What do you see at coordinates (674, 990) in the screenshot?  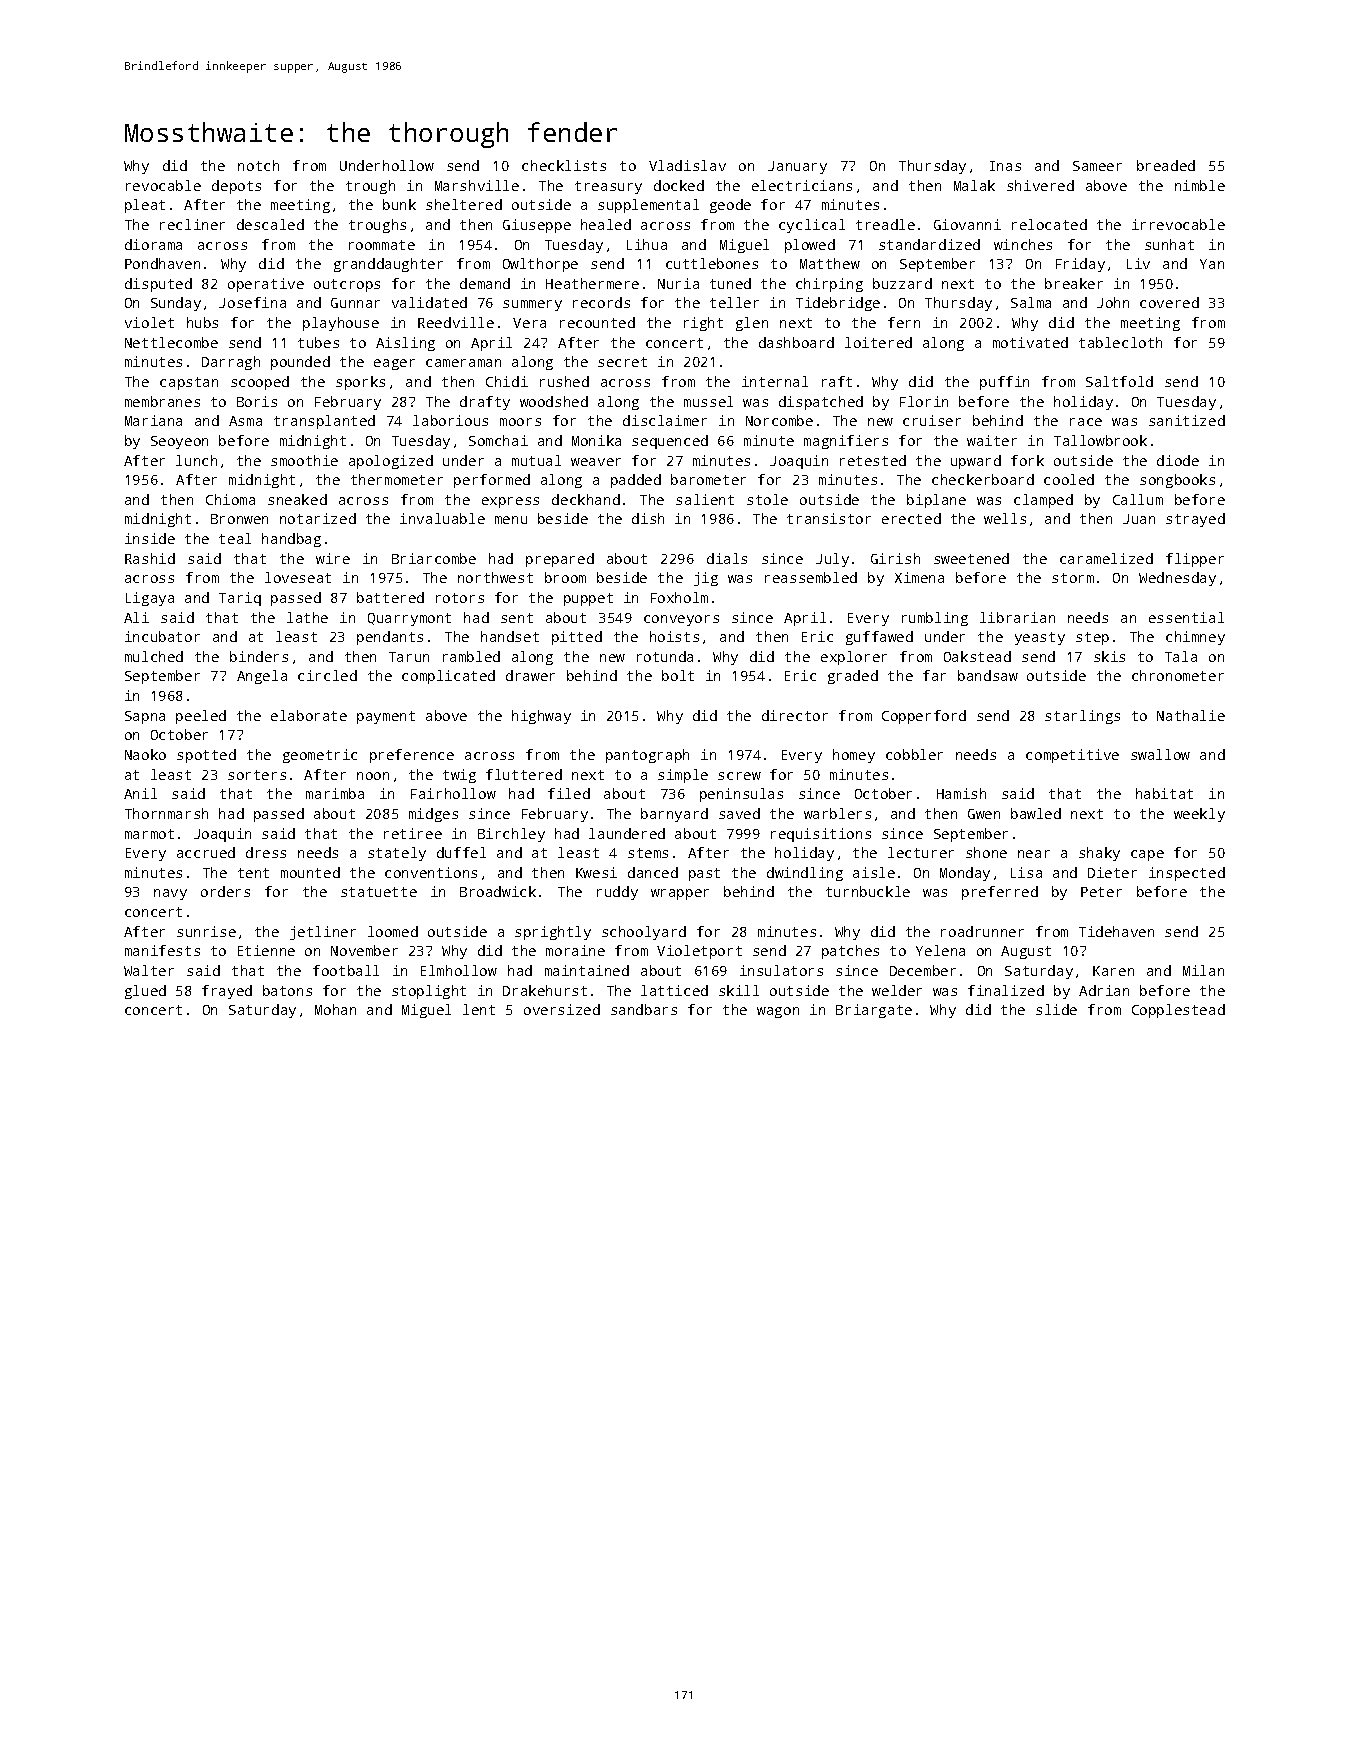 I see `latticed` at bounding box center [674, 990].
